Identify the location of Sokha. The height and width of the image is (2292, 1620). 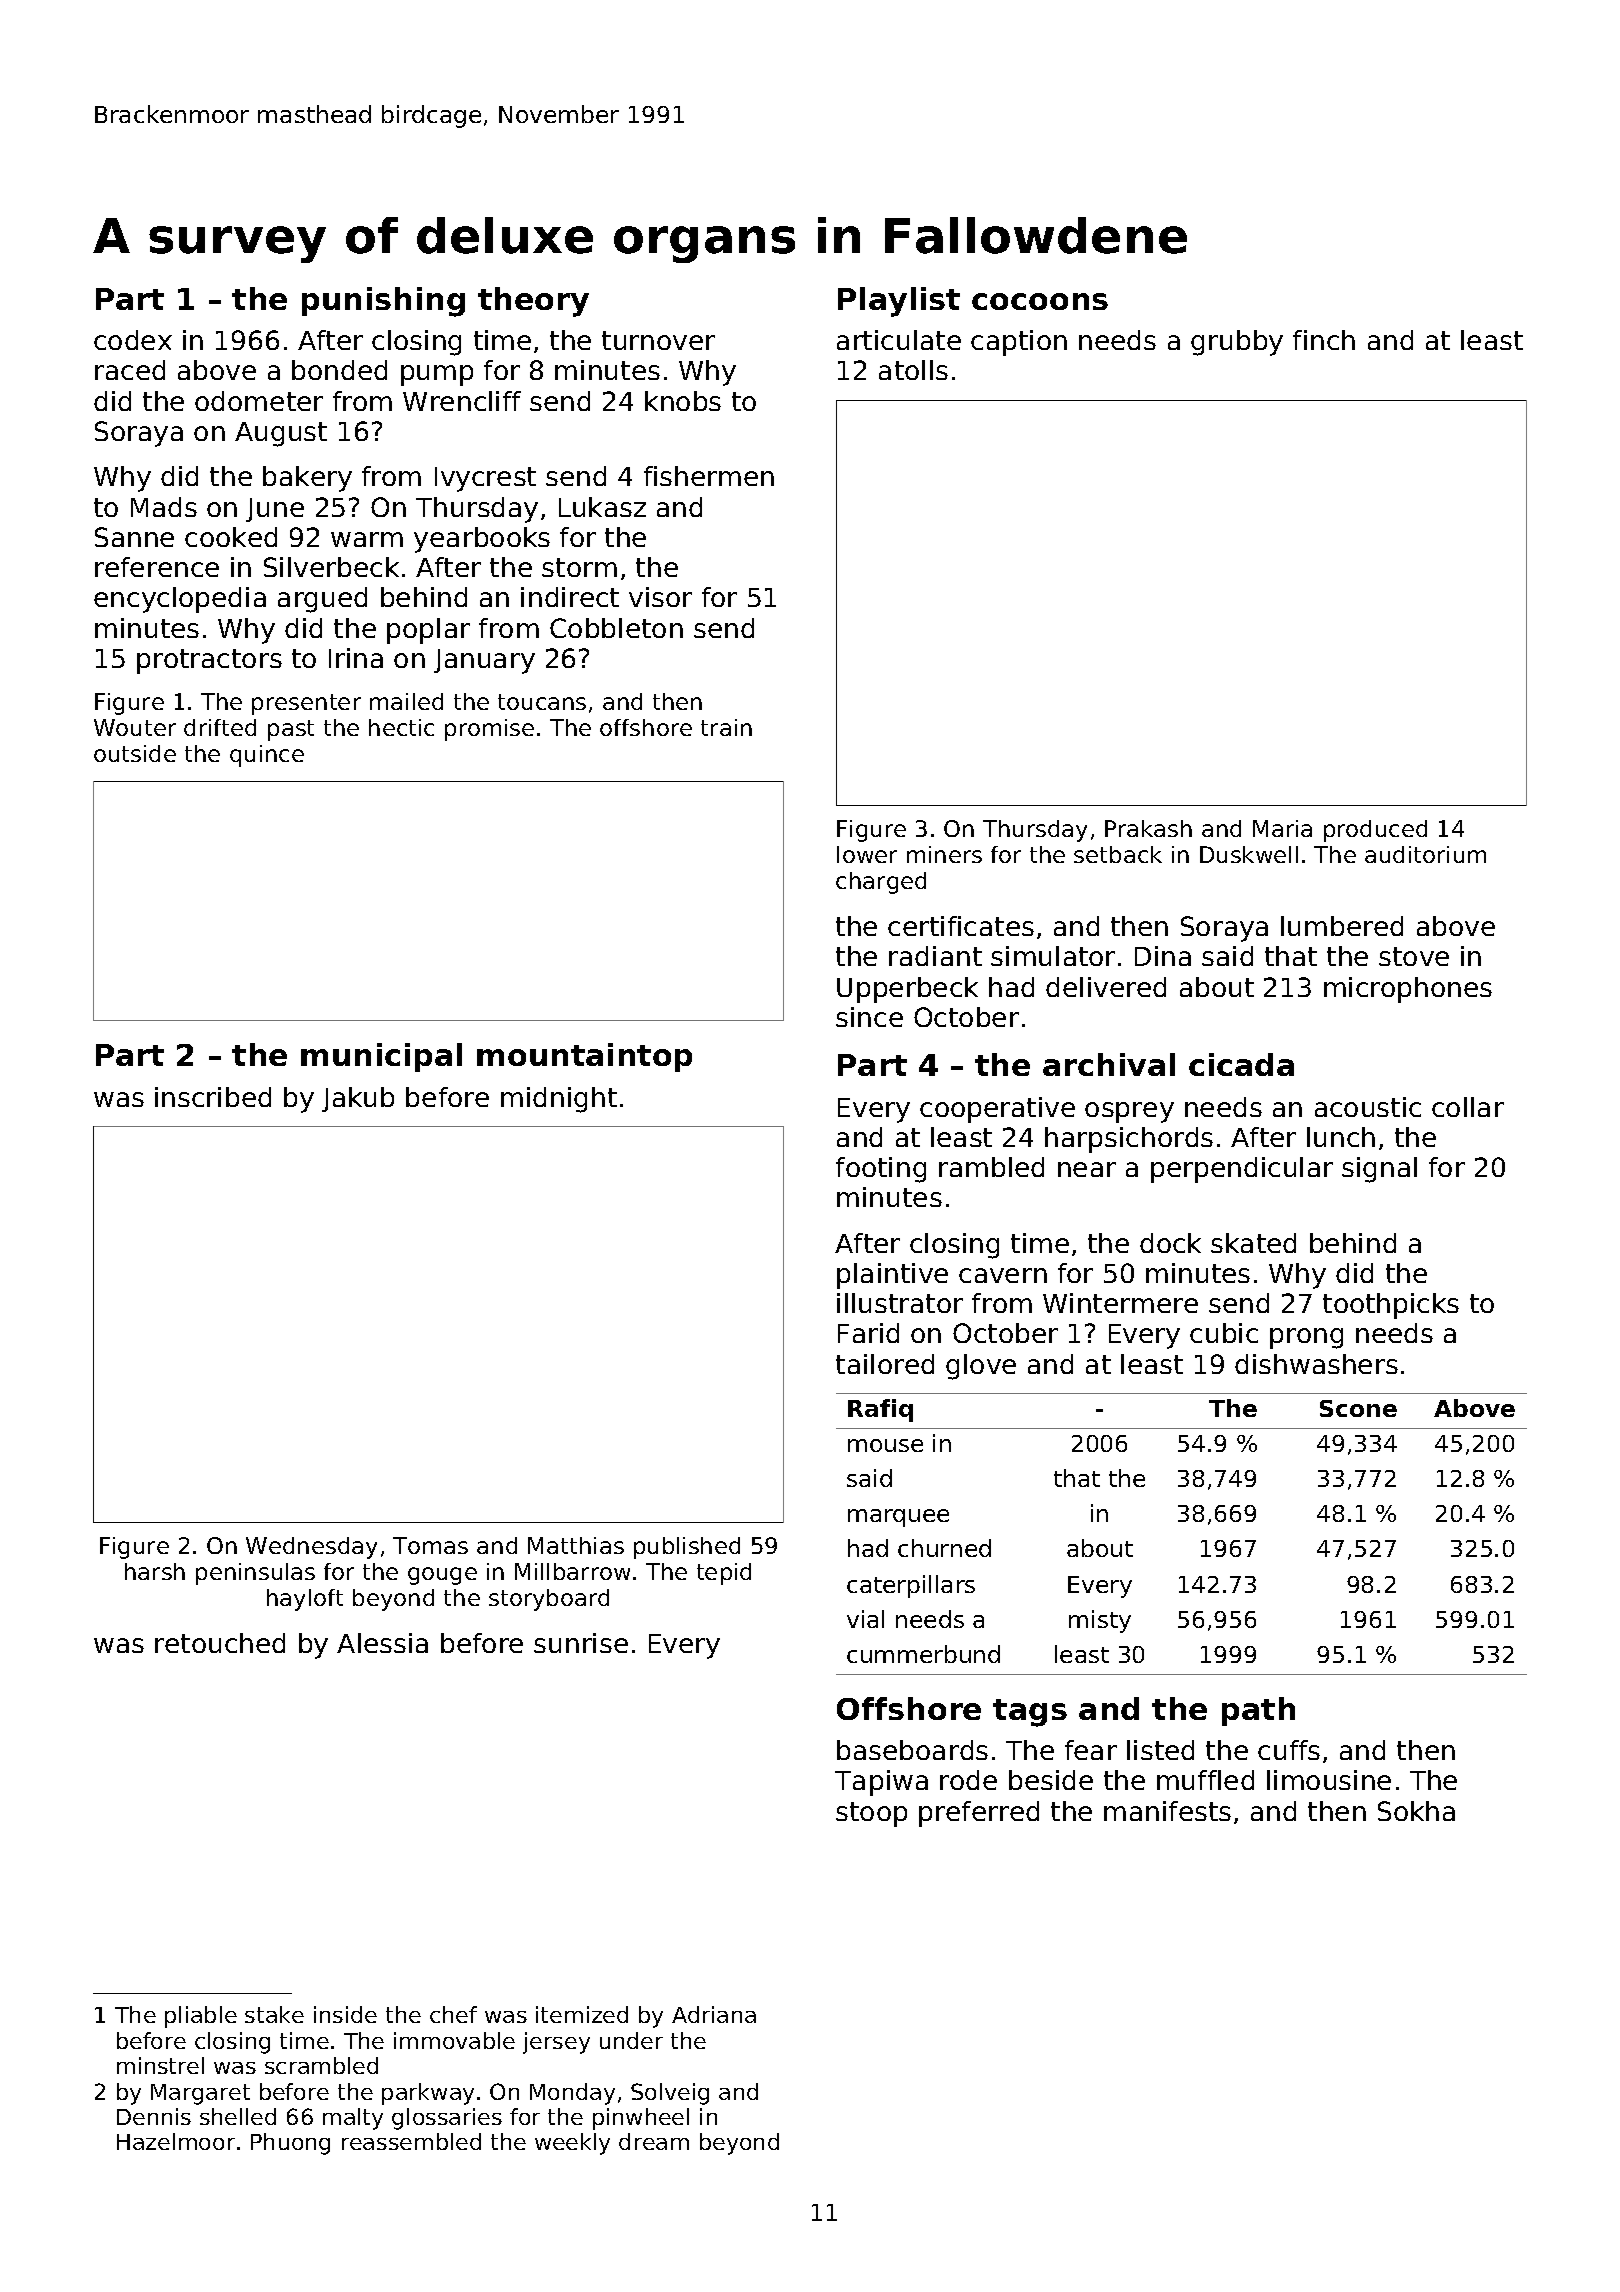
(1416, 1811).
